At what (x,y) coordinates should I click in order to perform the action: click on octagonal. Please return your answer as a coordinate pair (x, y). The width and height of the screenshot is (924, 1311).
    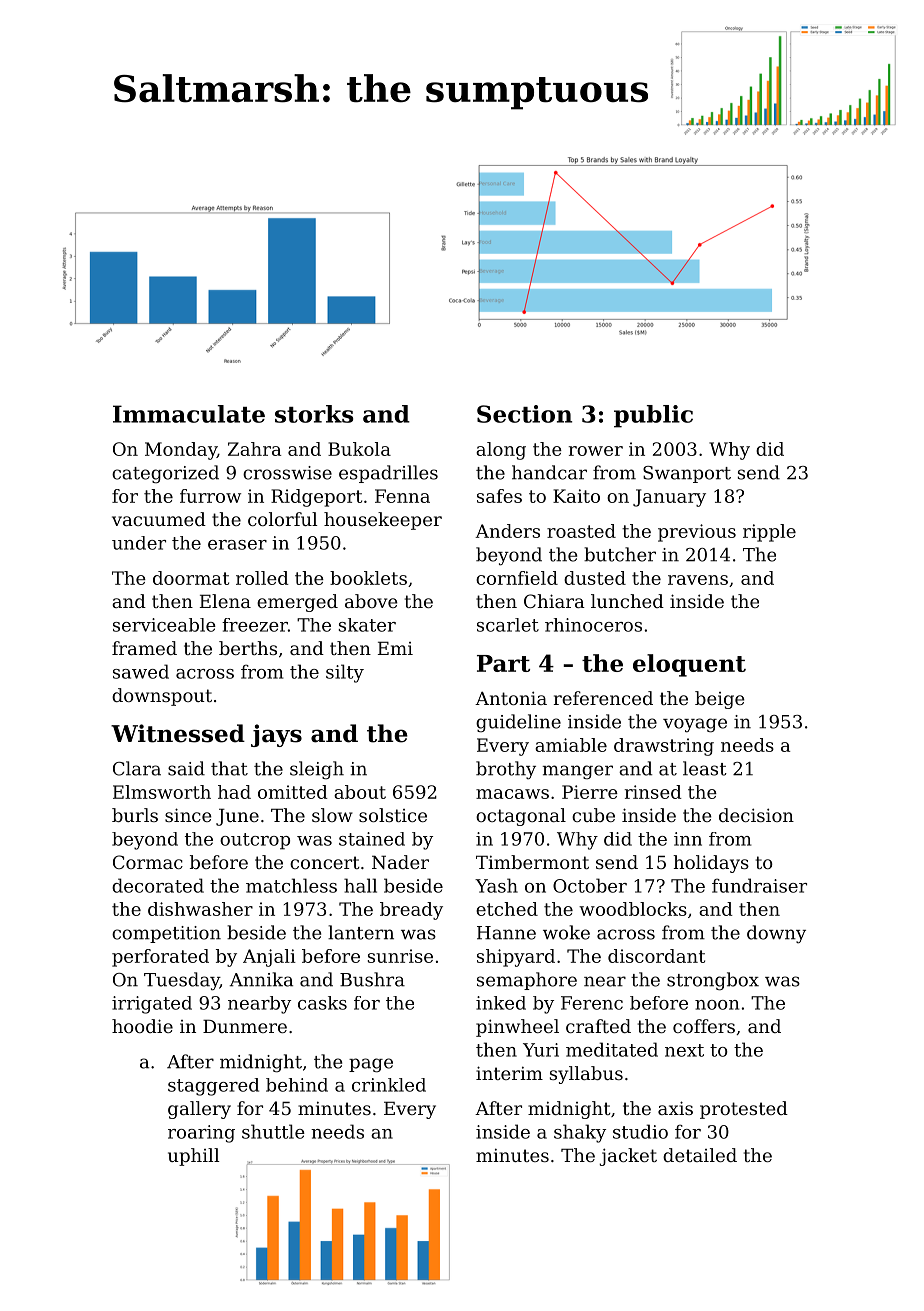
    Looking at the image, I should click on (521, 817).
